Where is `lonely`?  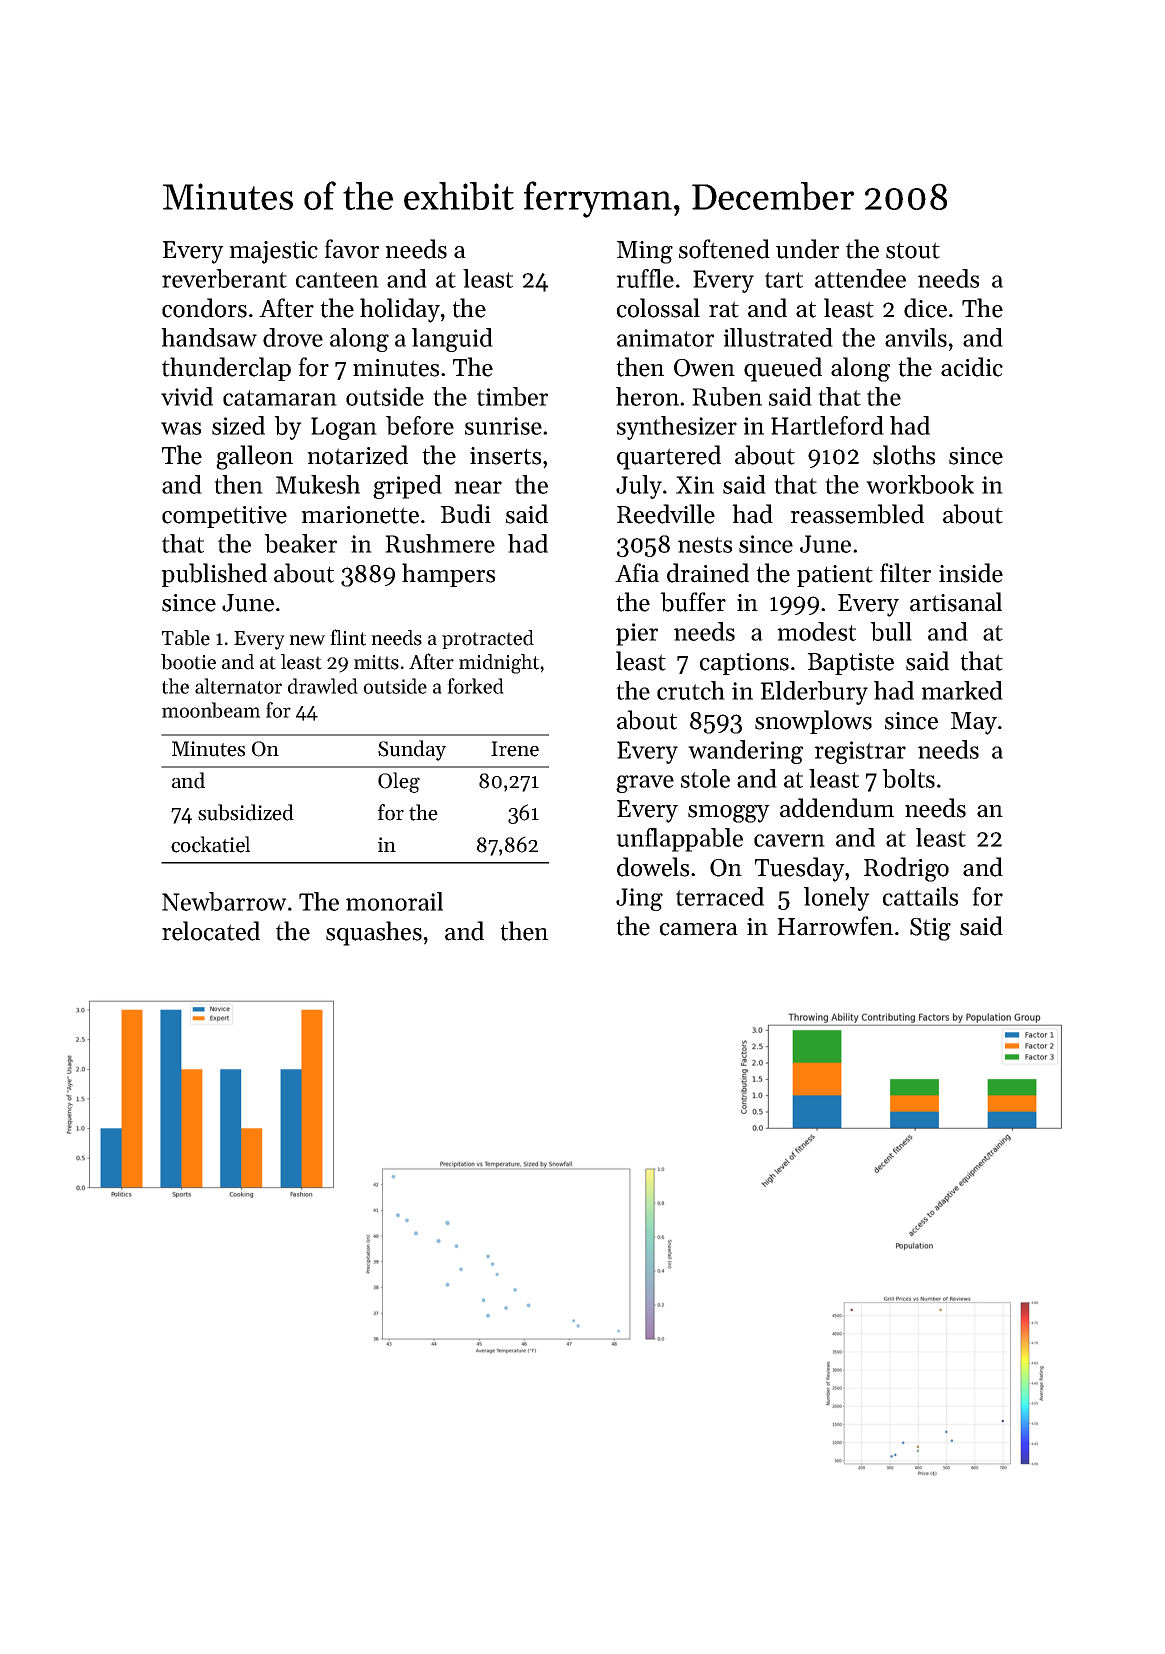
lonely is located at coordinates (837, 899).
